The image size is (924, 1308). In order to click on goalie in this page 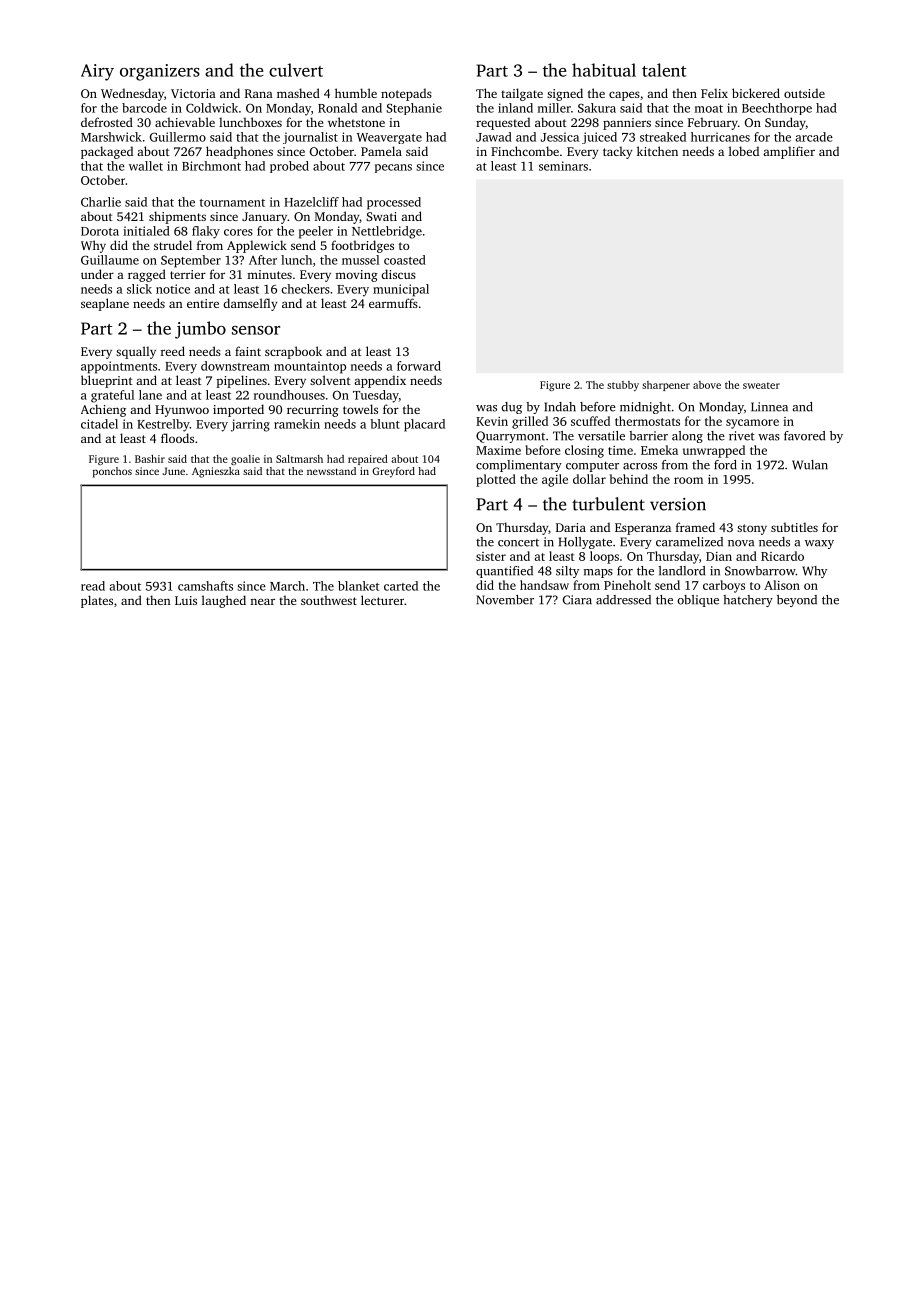, I will do `click(245, 460)`.
